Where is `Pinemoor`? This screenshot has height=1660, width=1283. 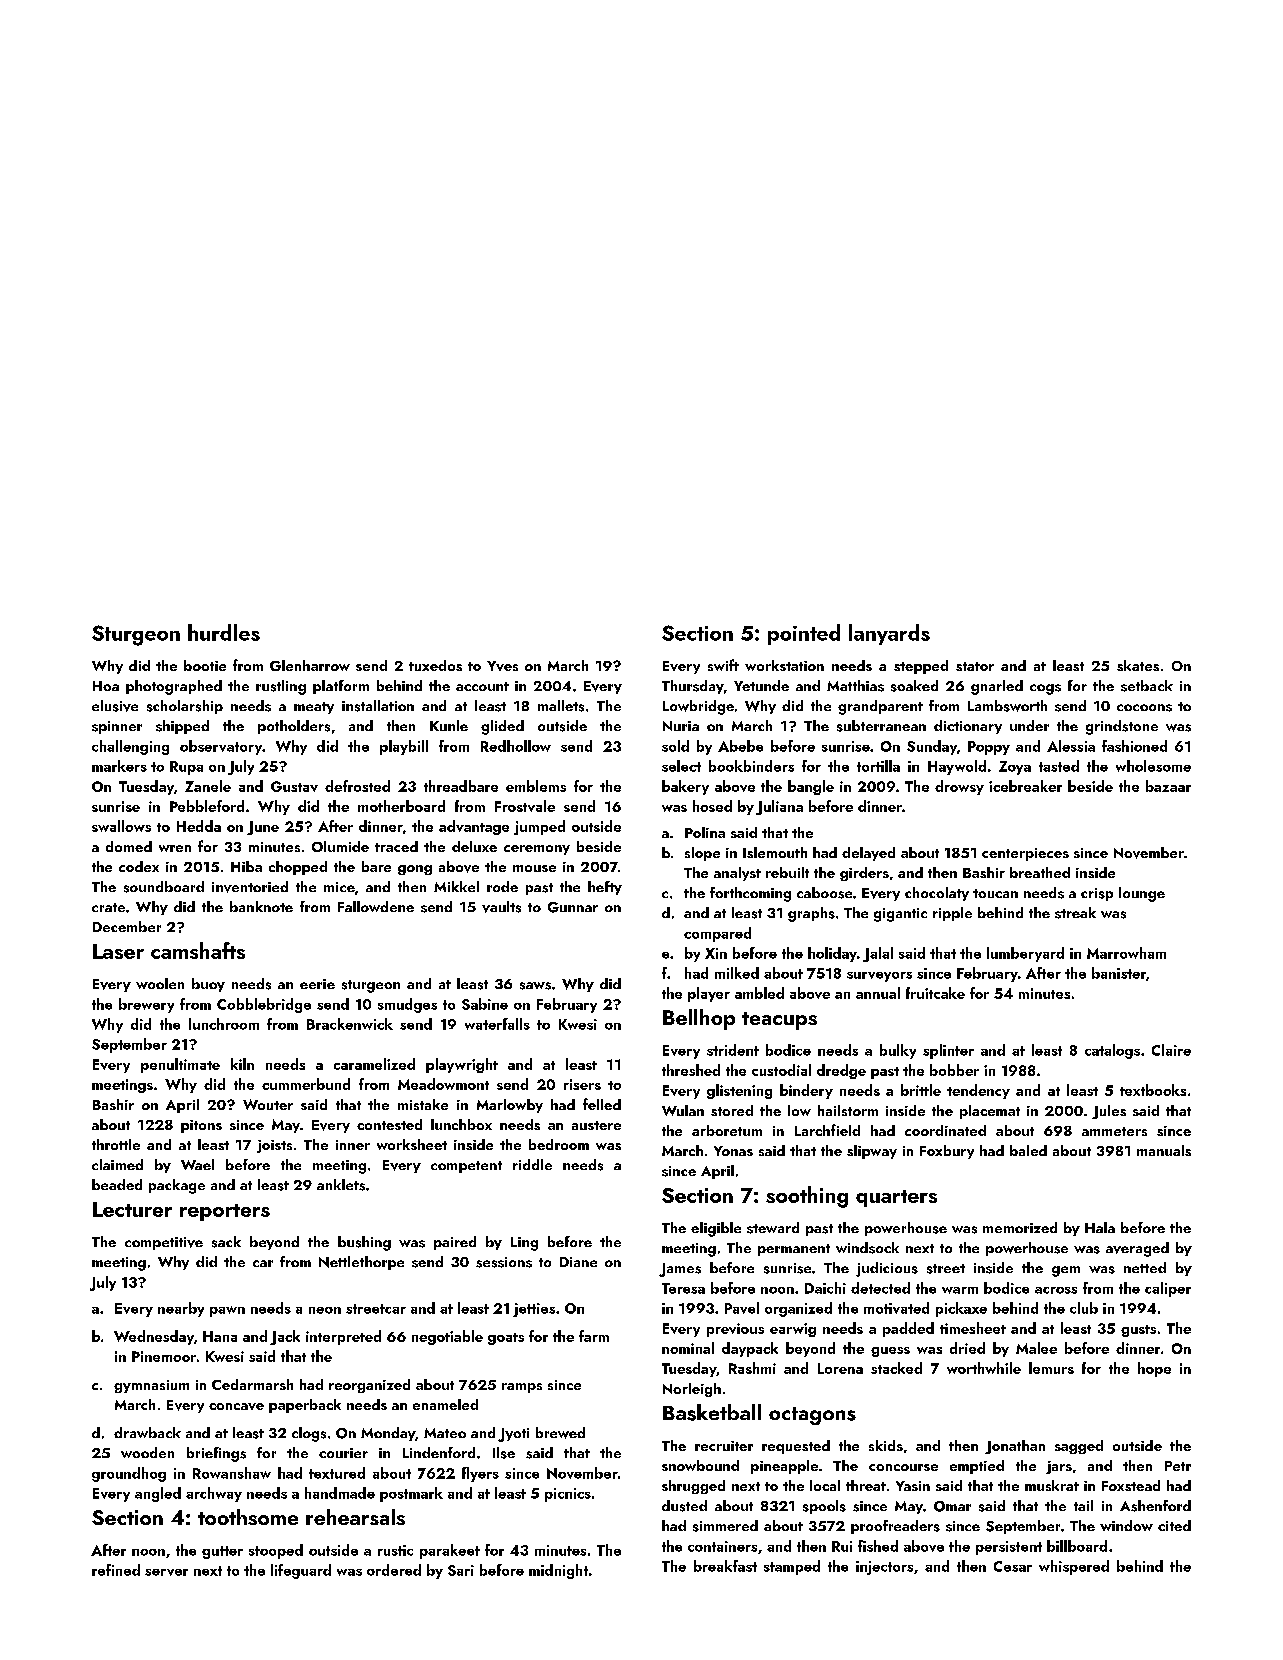
Pinemoor is located at coordinates (164, 1356).
